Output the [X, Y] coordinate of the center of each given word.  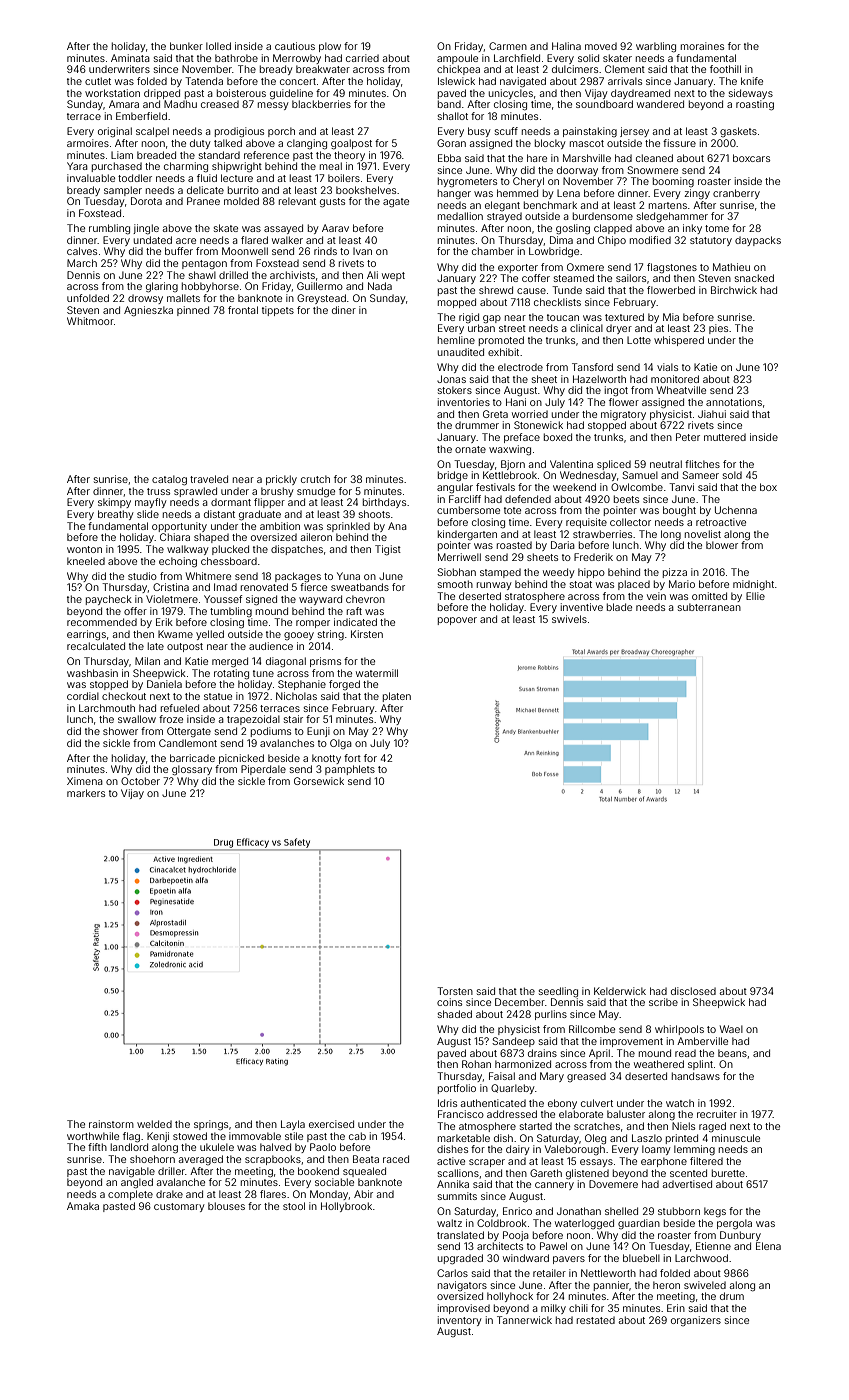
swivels [569, 619]
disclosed [693, 991]
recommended [102, 622]
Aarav [335, 228]
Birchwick [734, 290]
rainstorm [111, 1124]
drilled [233, 275]
